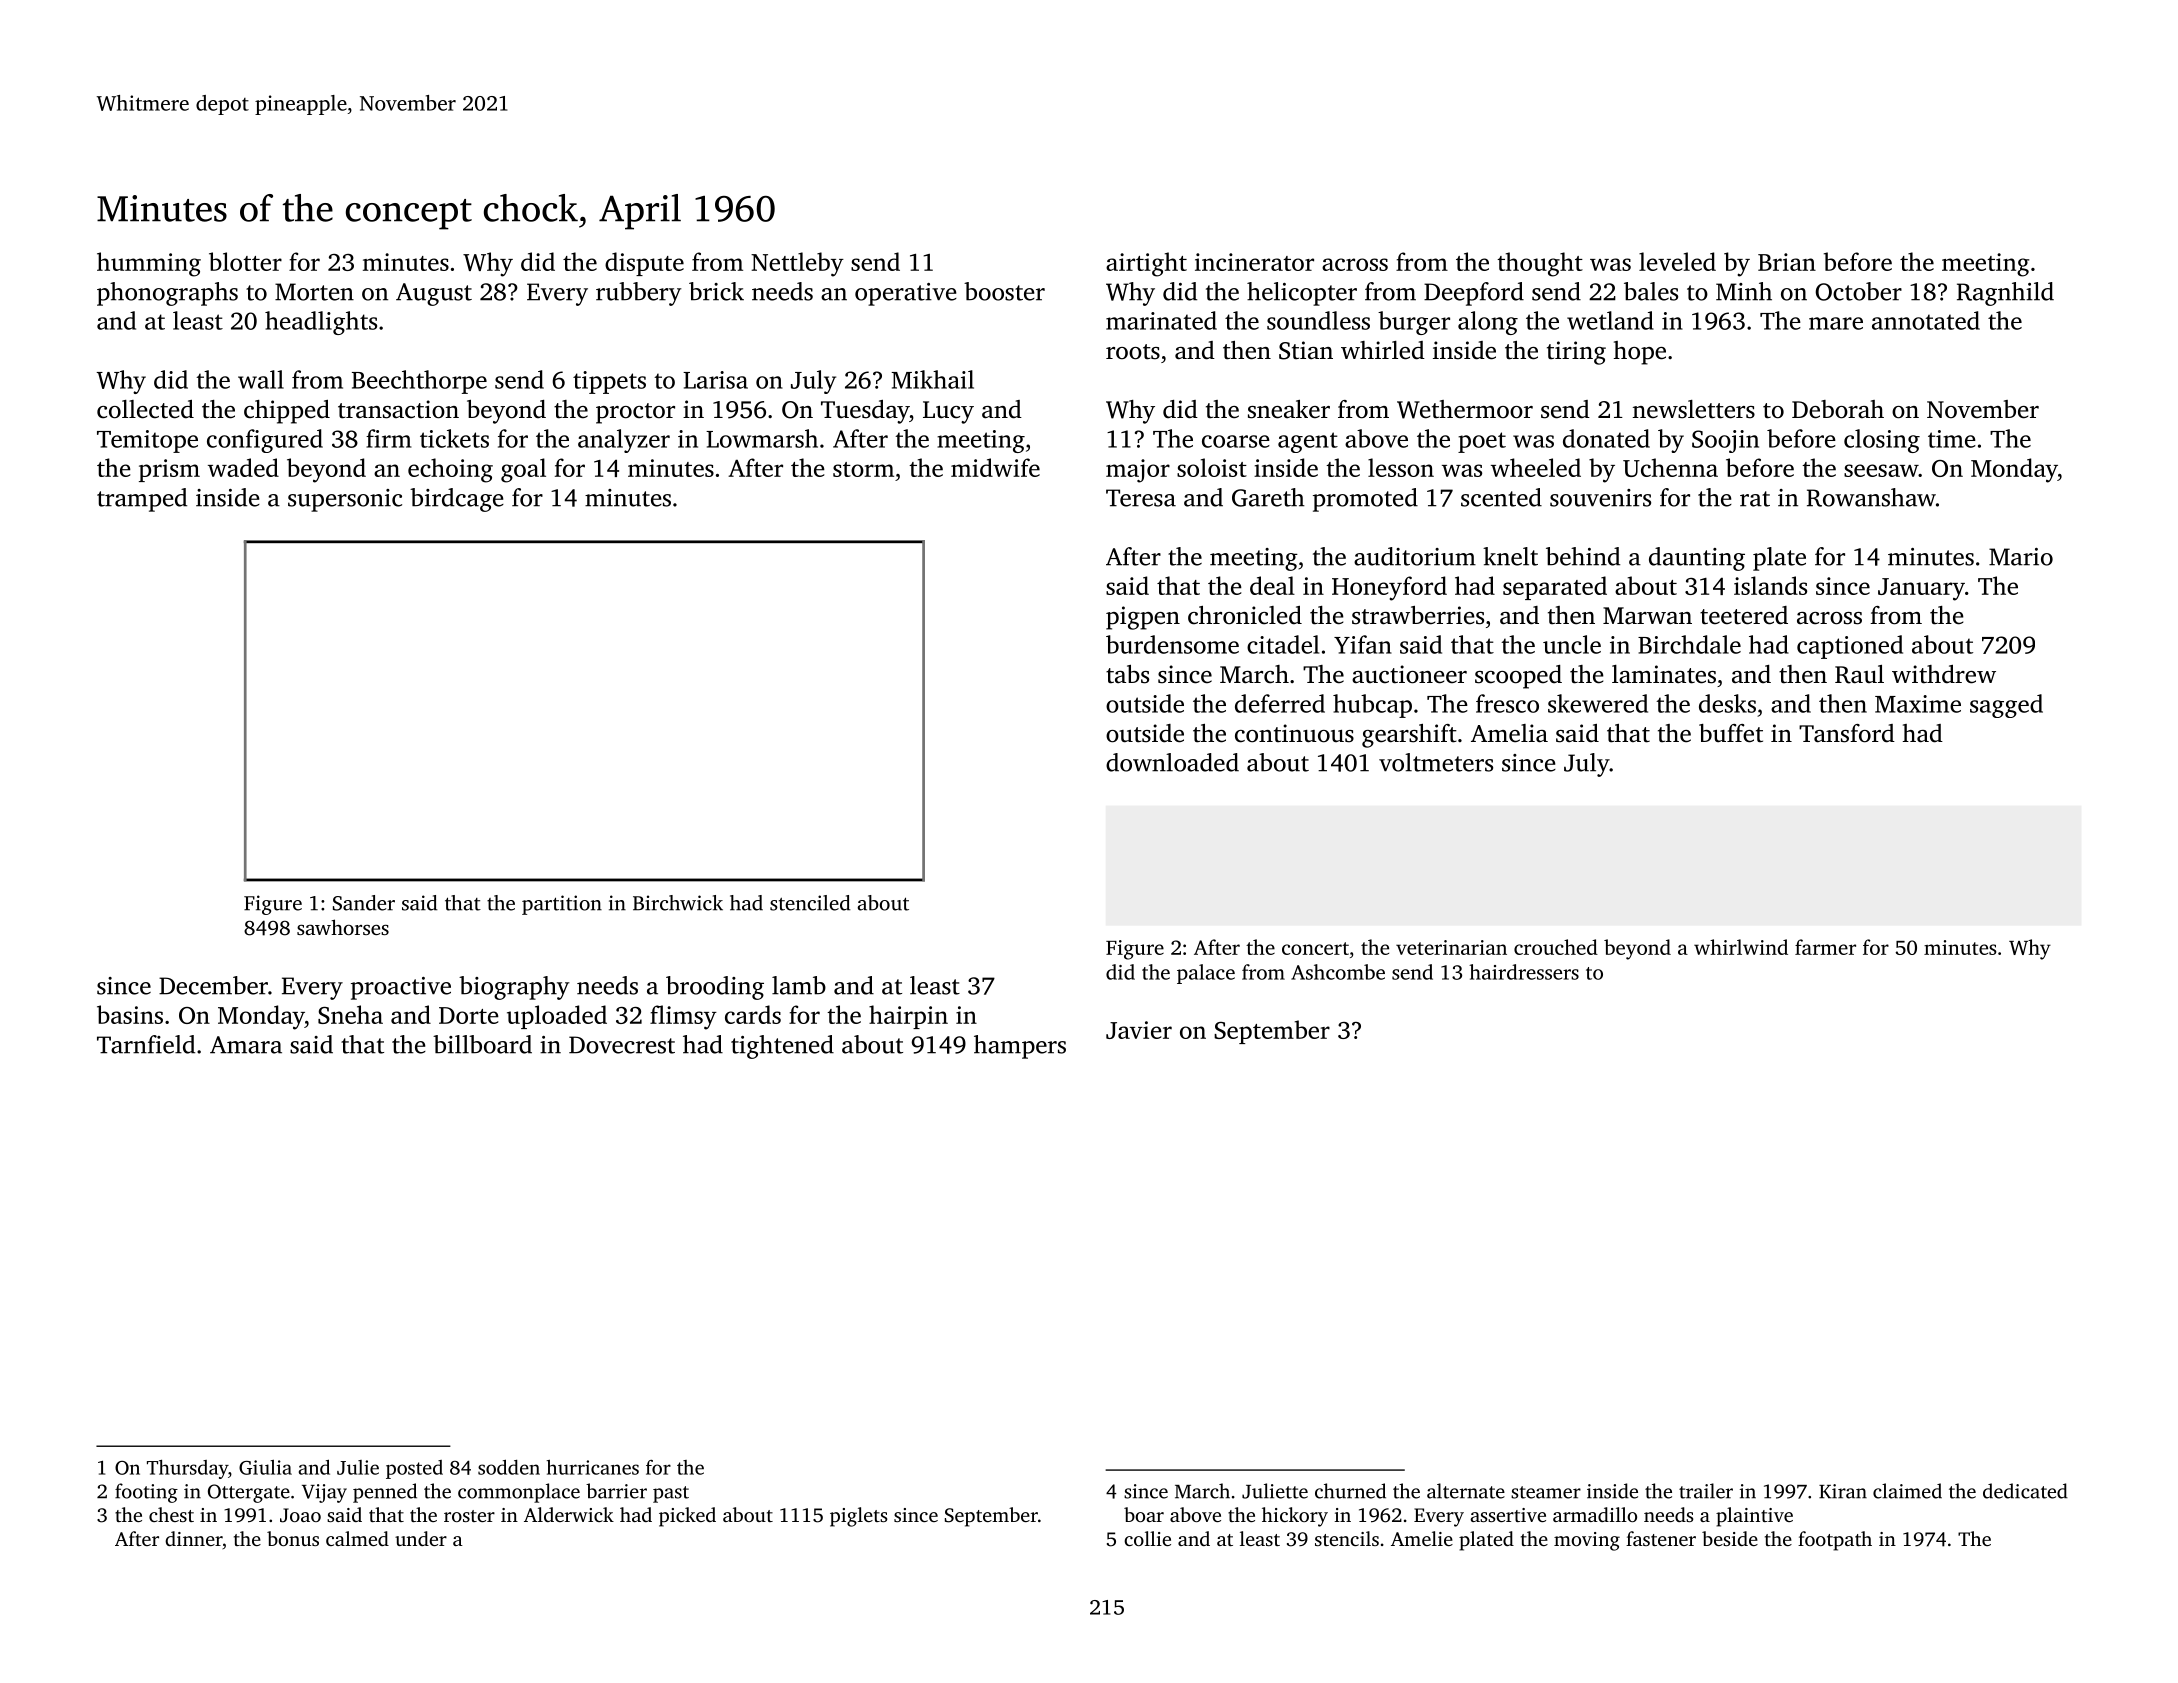  I want to click on booster, so click(1004, 291).
